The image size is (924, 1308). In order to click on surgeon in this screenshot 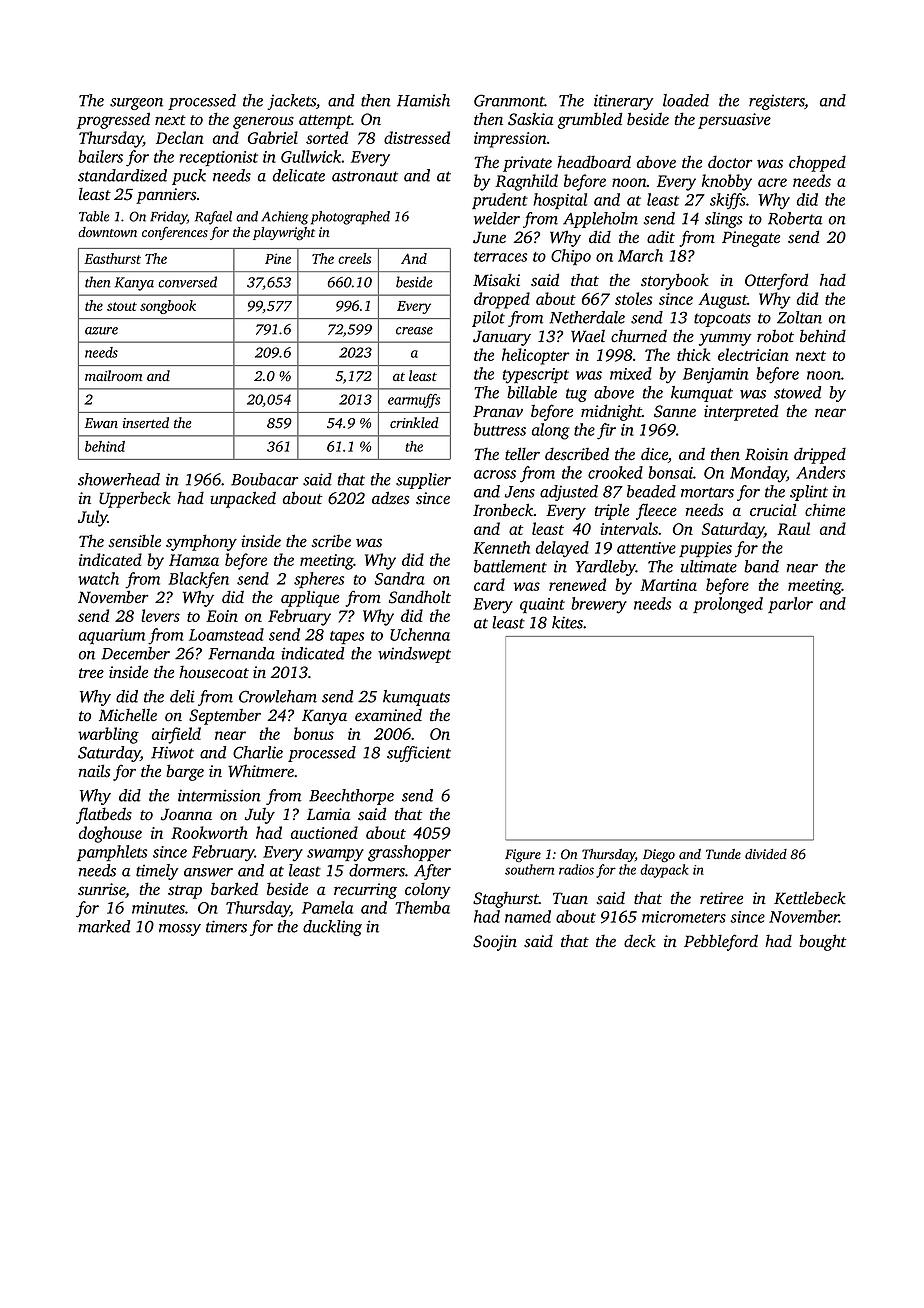, I will do `click(136, 104)`.
